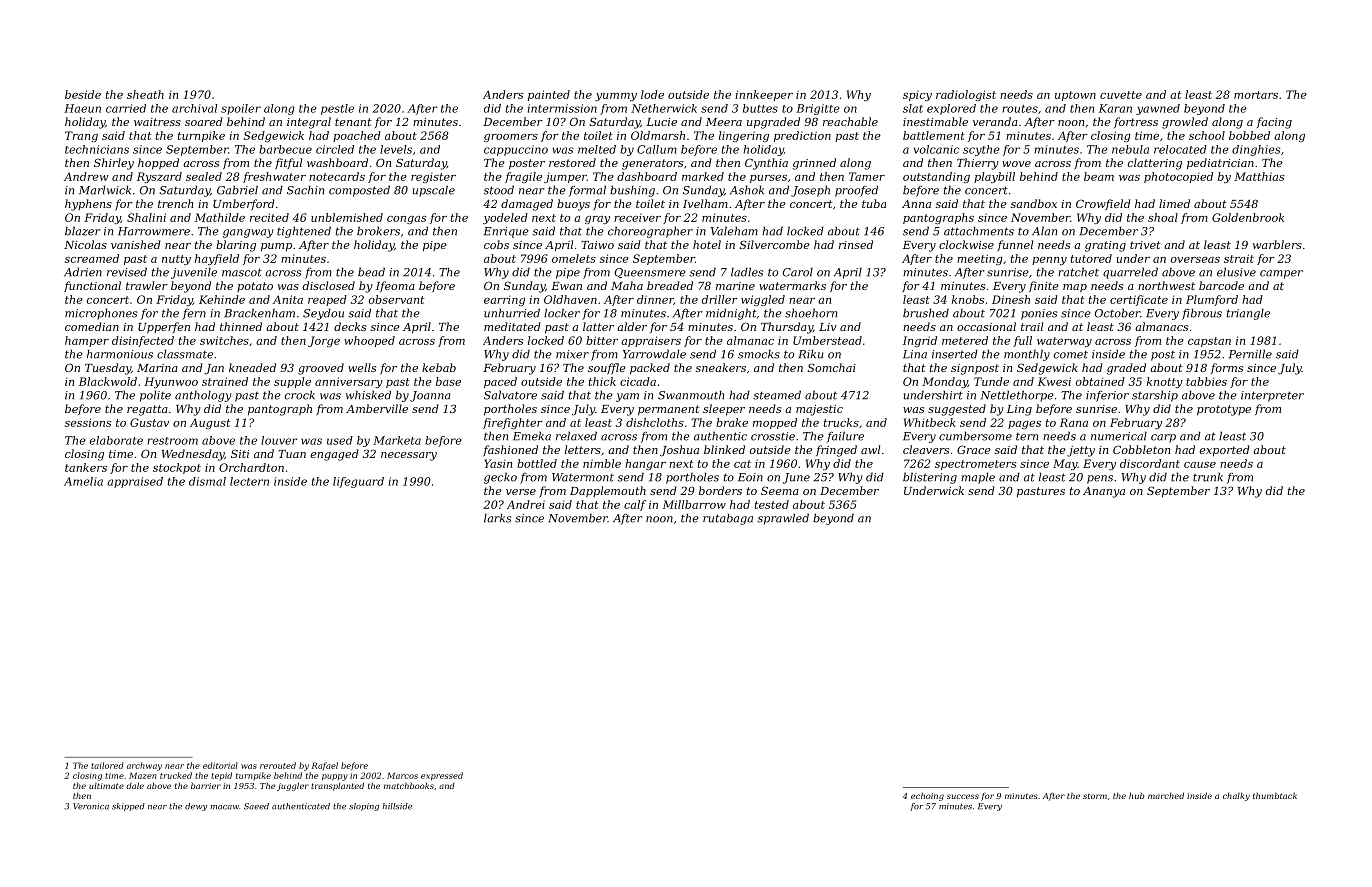 Image resolution: width=1372 pixels, height=887 pixels. Describe the element at coordinates (513, 423) in the page. I see `firefighter` at that location.
